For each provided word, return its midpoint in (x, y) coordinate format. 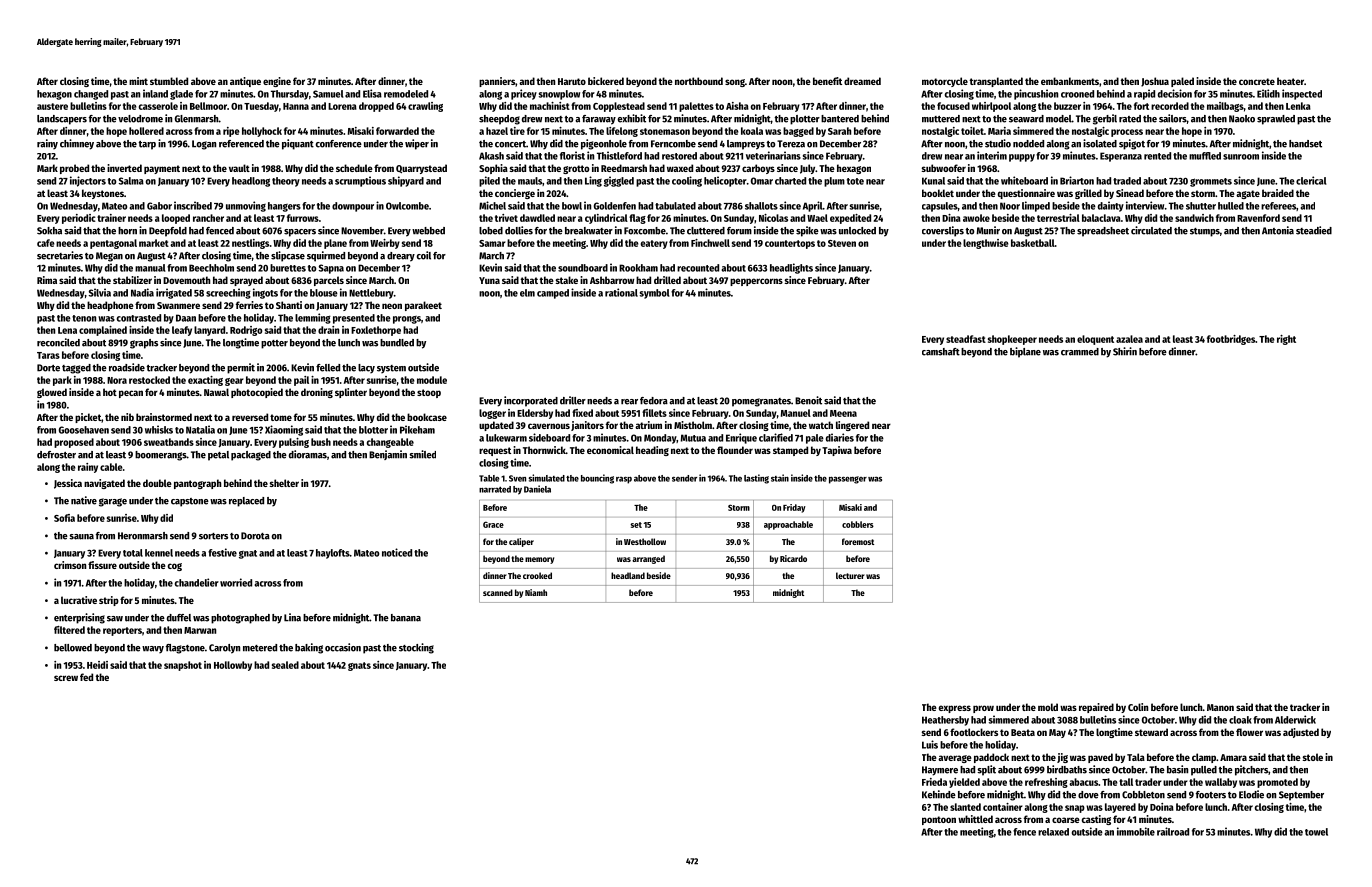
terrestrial (1058, 218)
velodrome (140, 119)
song (735, 83)
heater (1290, 81)
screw (66, 678)
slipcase (288, 256)
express (954, 709)
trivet (506, 218)
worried (236, 582)
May (1057, 733)
